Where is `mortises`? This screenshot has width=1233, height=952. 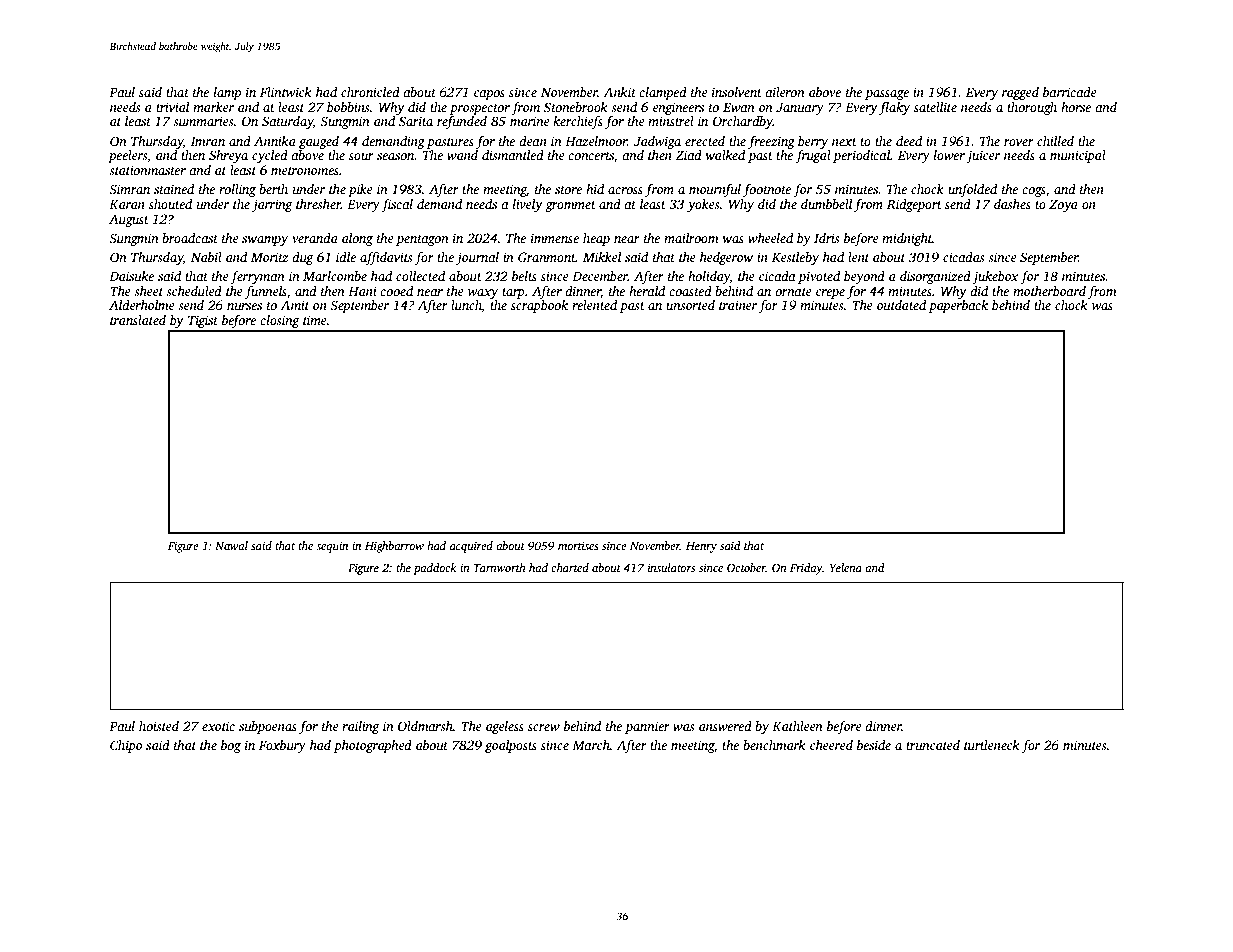
mortises is located at coordinates (578, 545).
